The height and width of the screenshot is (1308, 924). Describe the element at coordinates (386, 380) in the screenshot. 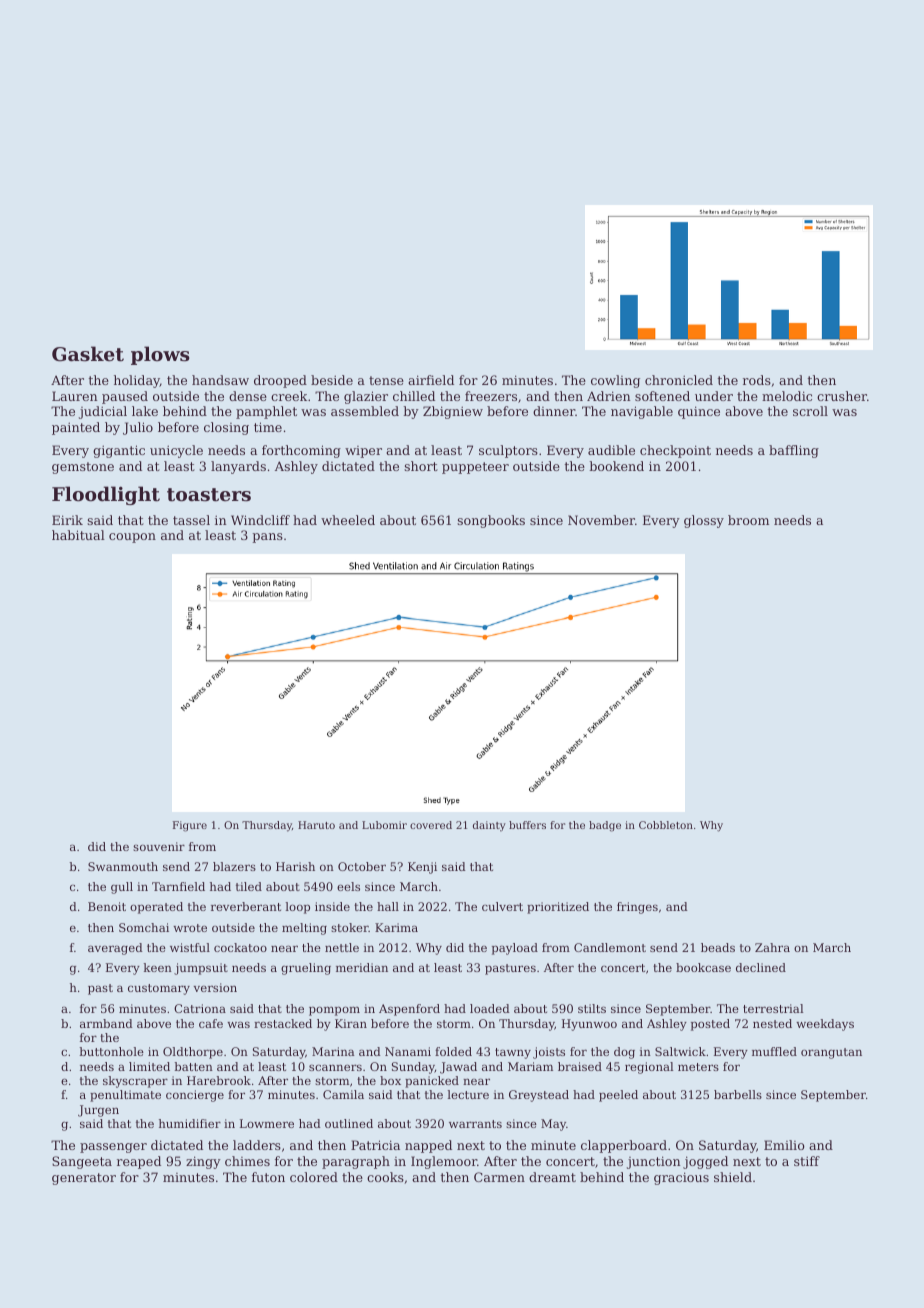

I see `tense` at that location.
